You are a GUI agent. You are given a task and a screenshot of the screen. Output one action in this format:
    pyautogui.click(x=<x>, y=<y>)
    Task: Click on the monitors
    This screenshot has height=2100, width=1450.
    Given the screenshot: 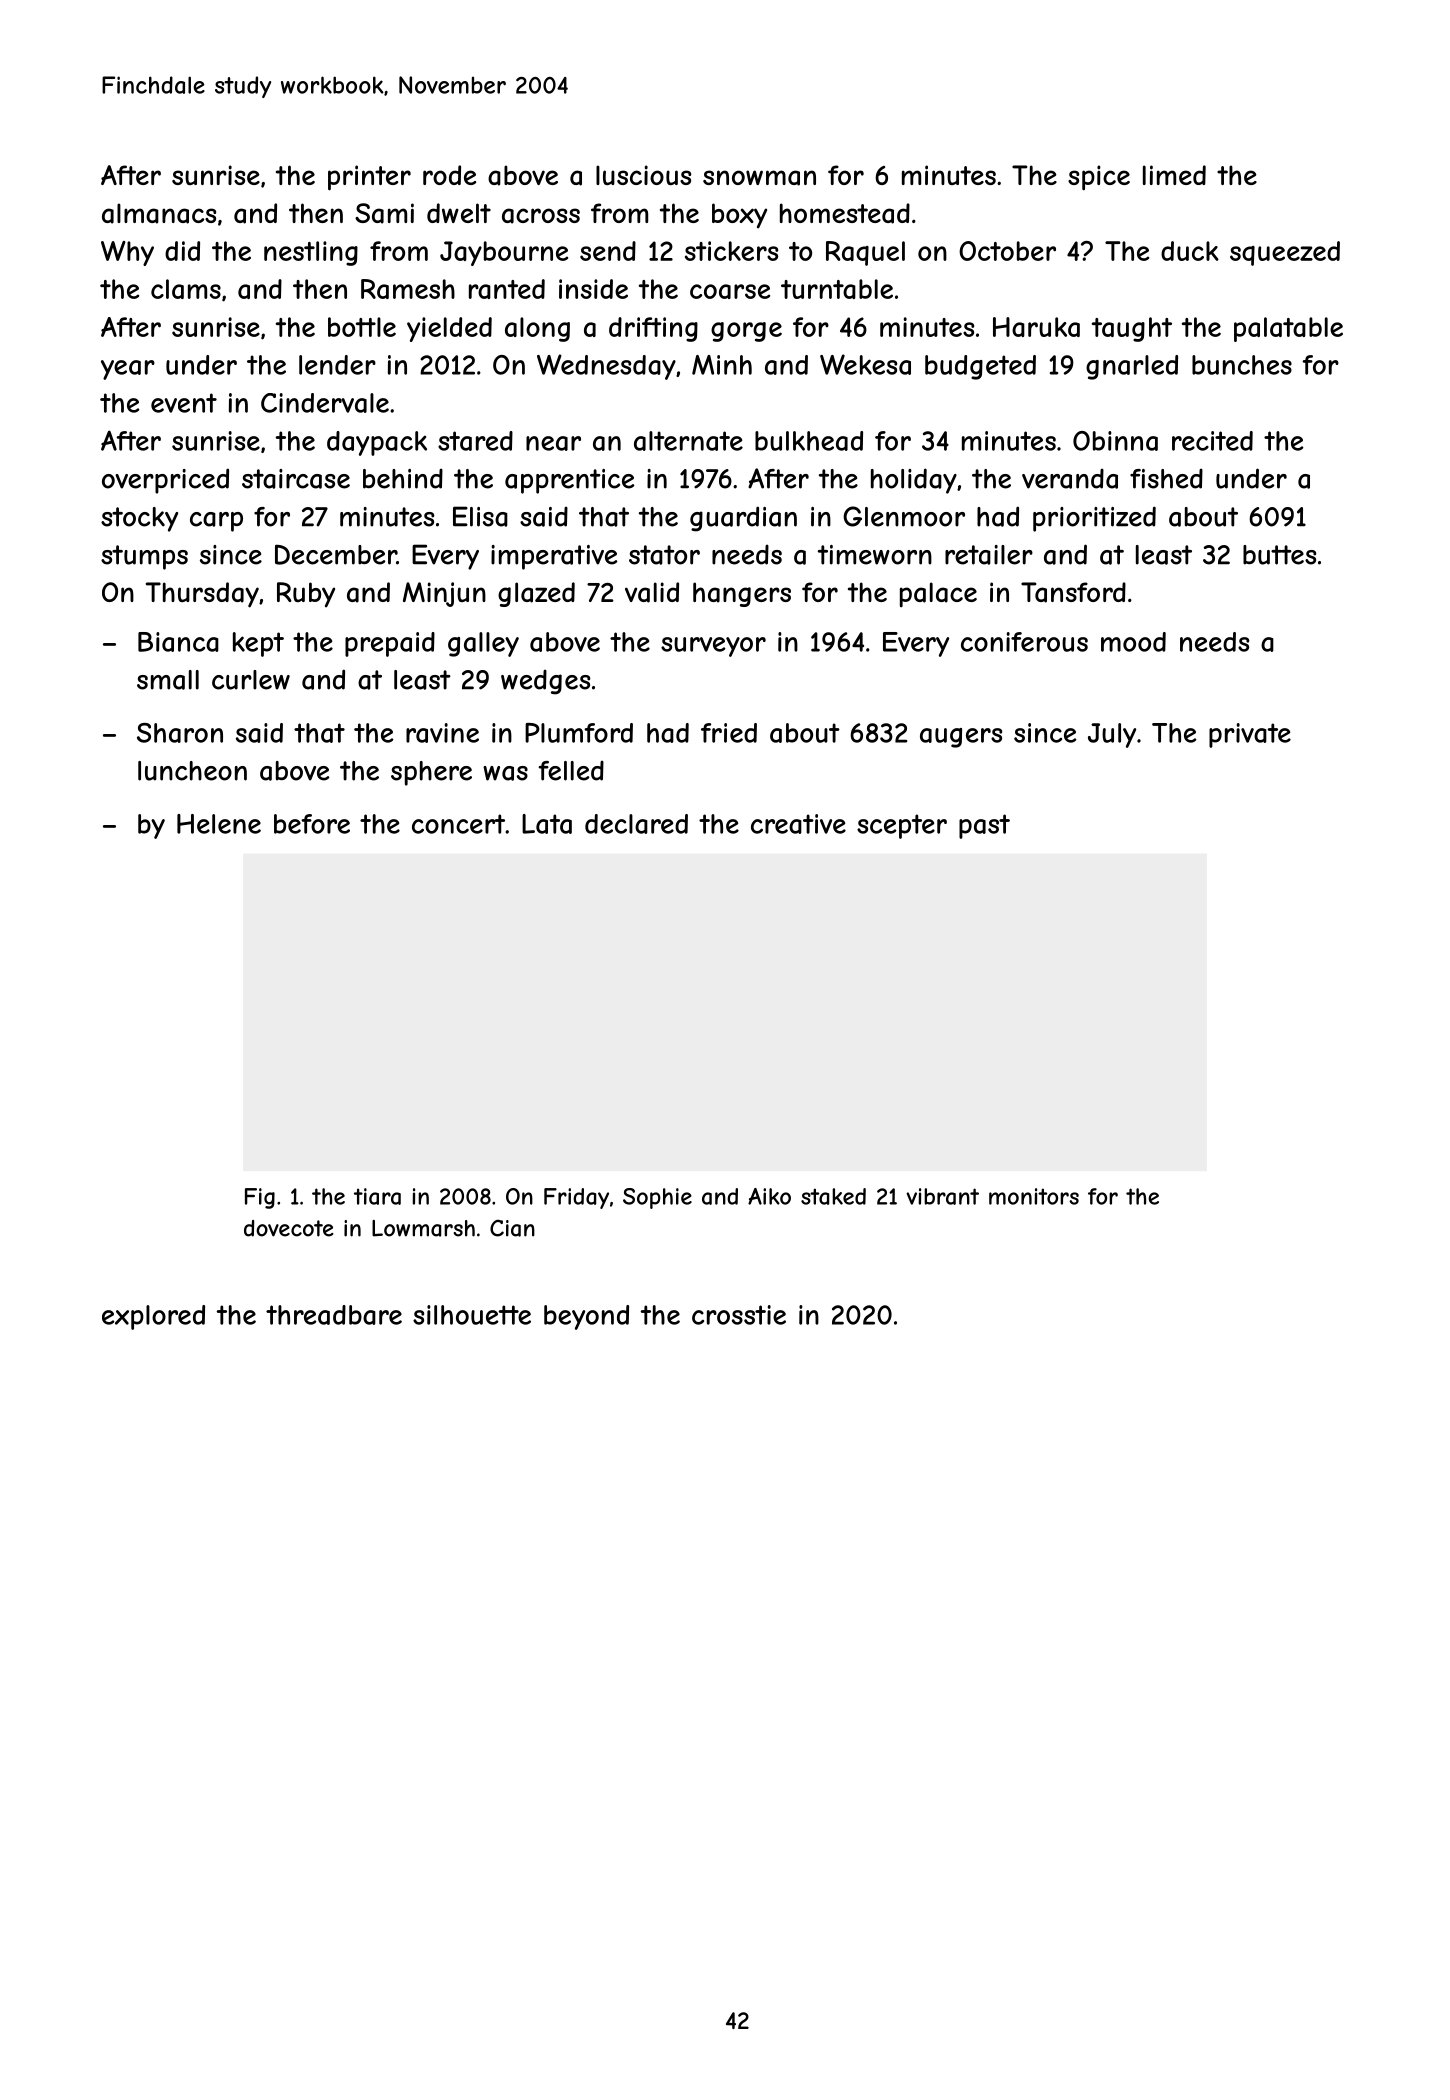 What is the action you would take?
    pyautogui.click(x=1034, y=1196)
